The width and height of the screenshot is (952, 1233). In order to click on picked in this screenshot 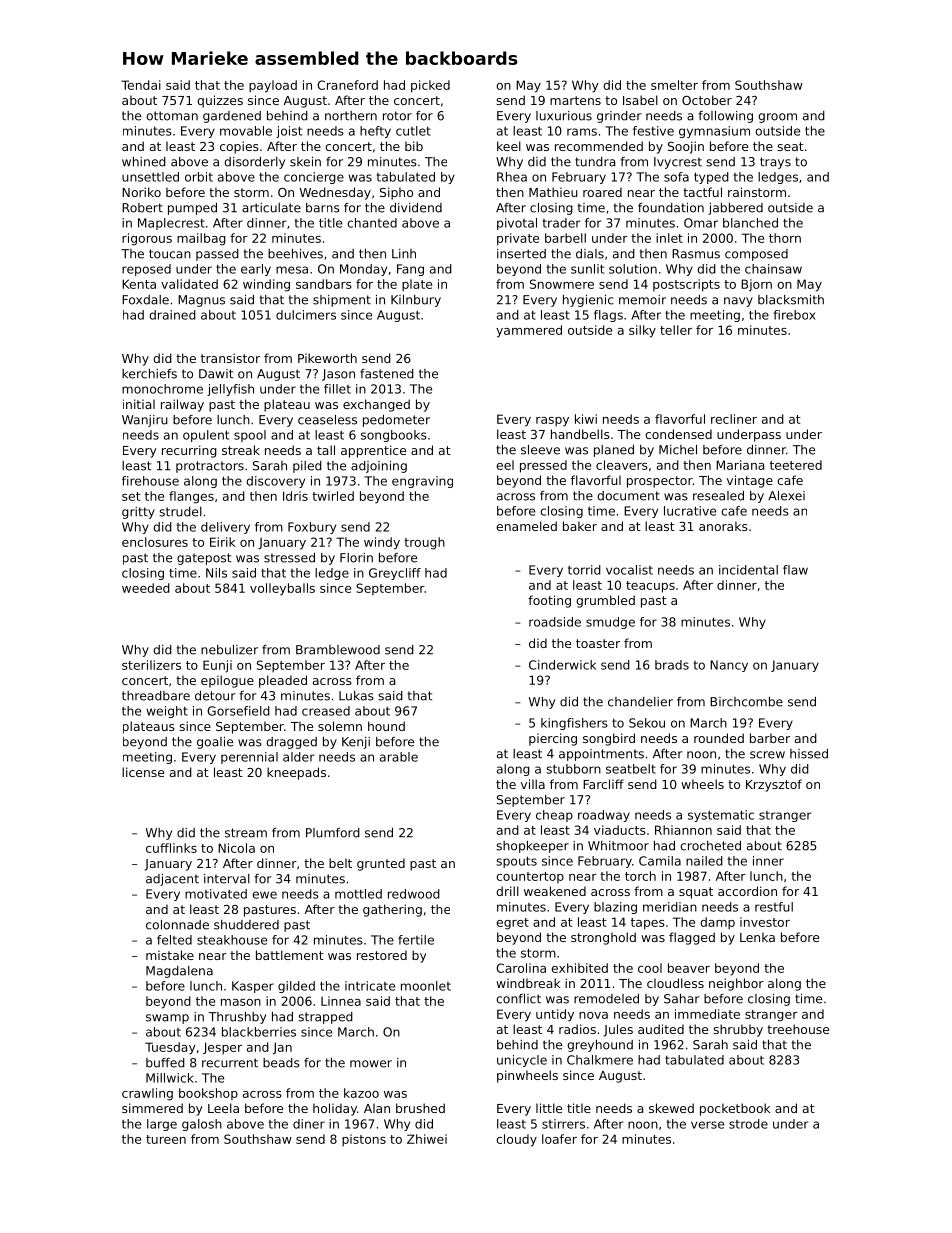, I will do `click(430, 86)`.
